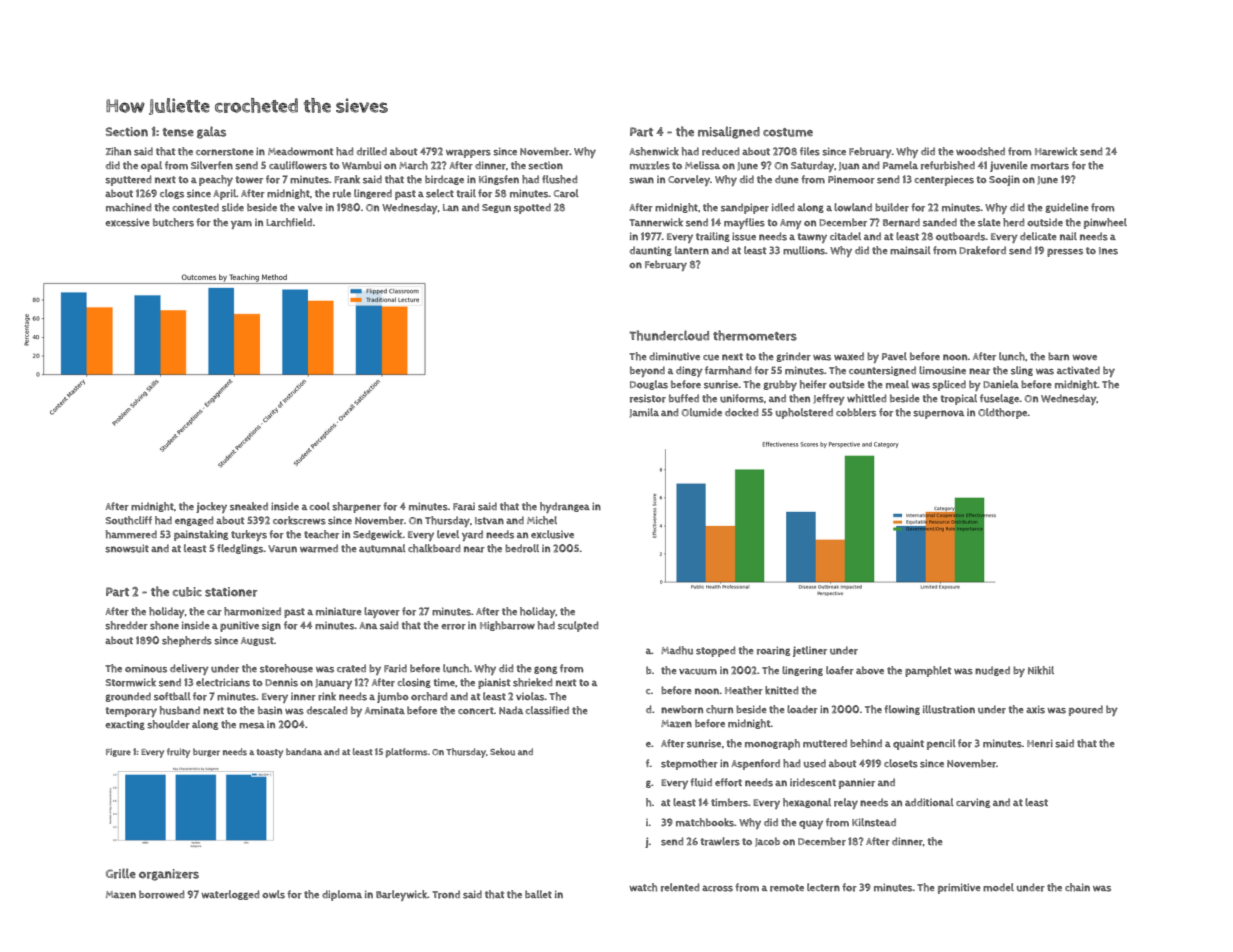 The height and width of the screenshot is (952, 1233). I want to click on activated, so click(1078, 370).
